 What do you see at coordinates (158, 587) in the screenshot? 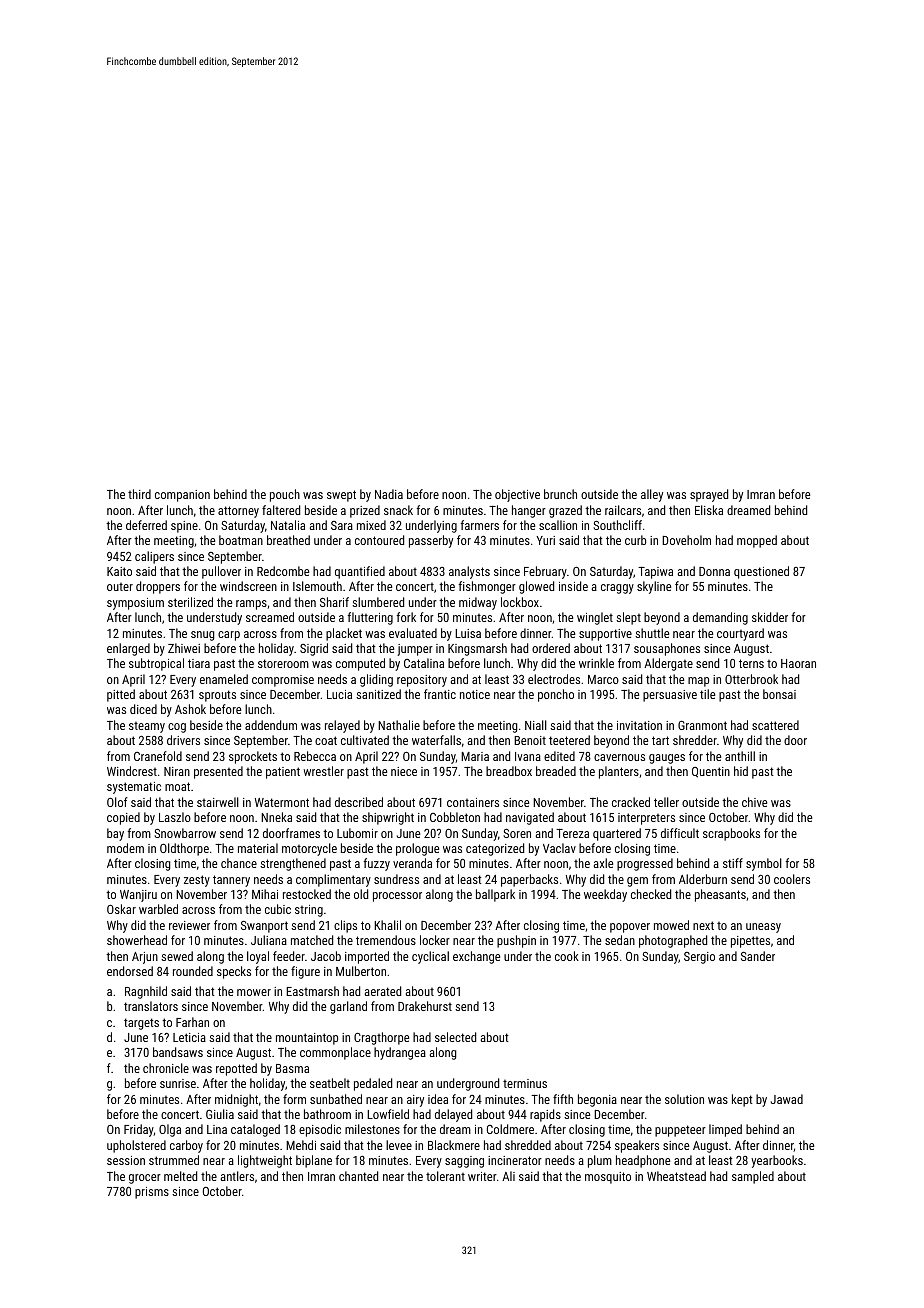
I see `droppers` at bounding box center [158, 587].
